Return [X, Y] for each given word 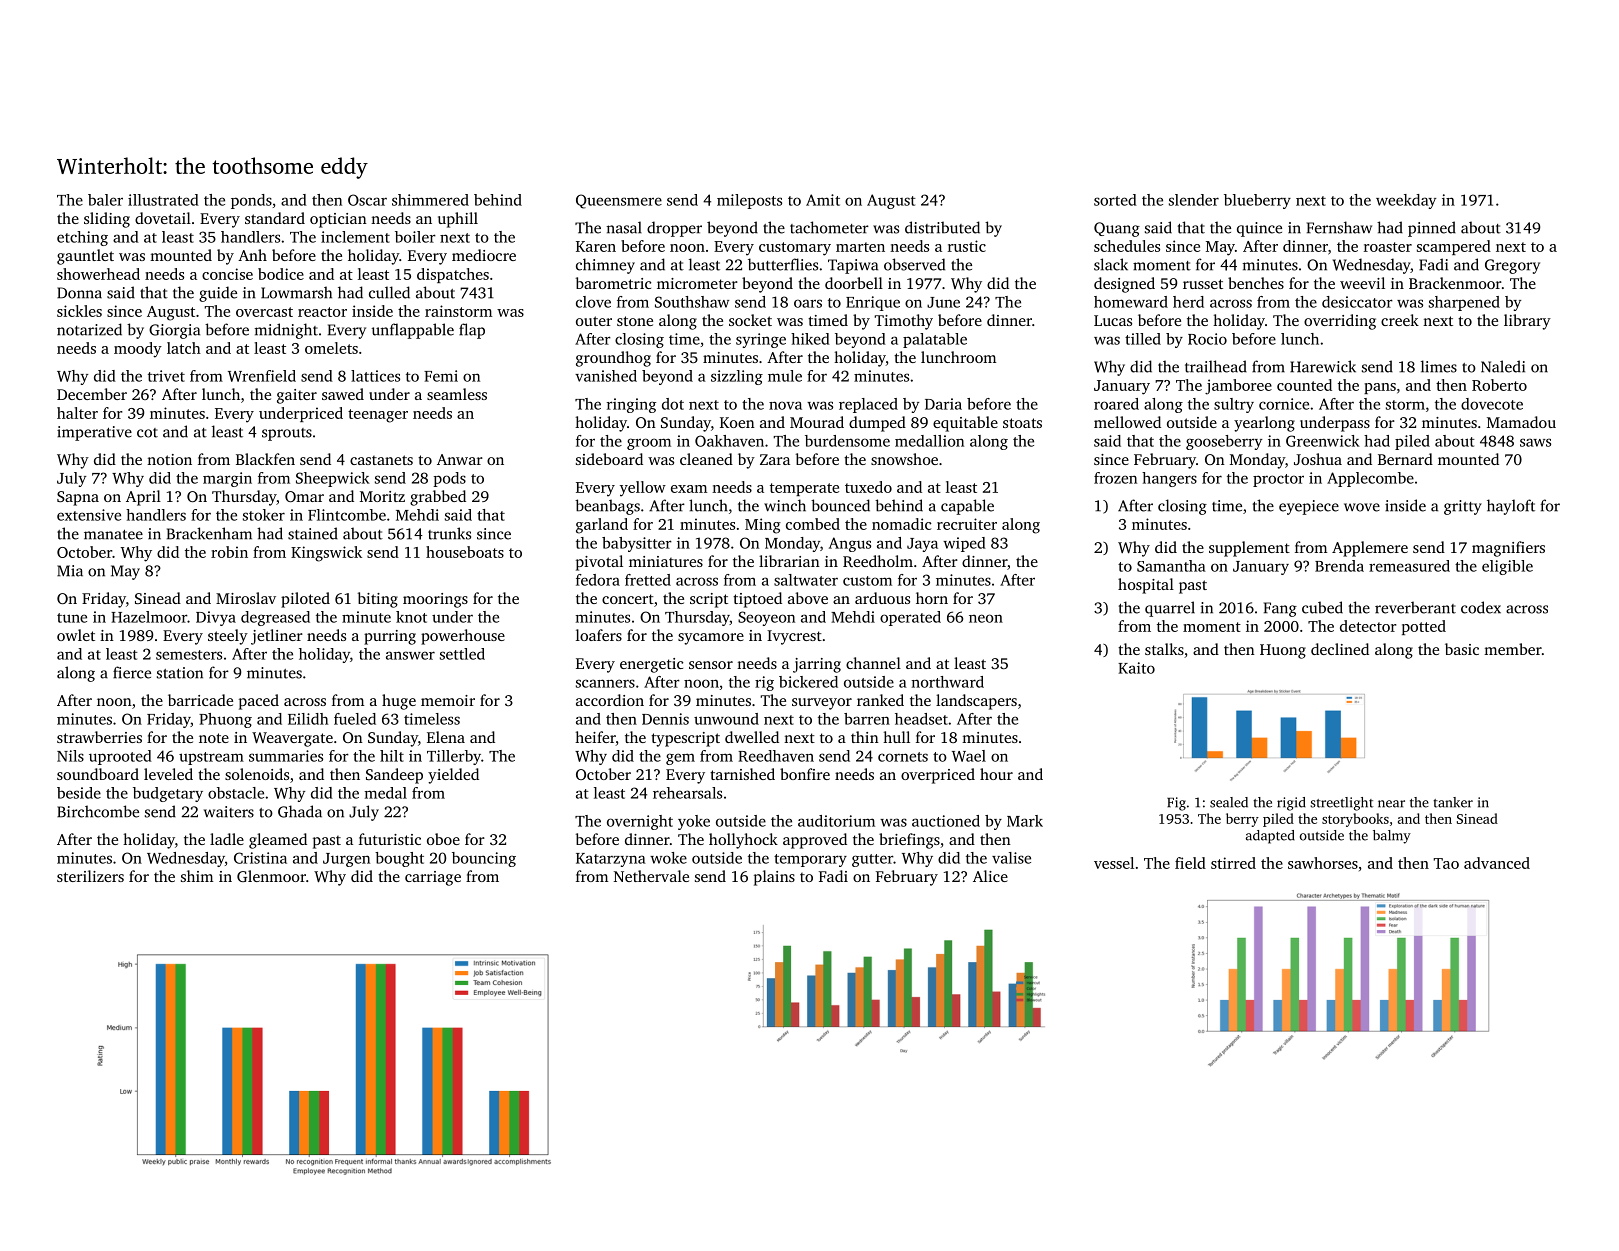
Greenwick [1323, 441]
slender [1194, 200]
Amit [823, 200]
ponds [251, 201]
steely [228, 637]
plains [774, 878]
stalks [1164, 649]
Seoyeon [766, 618]
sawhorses [1323, 863]
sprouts [287, 434]
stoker [264, 515]
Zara [775, 459]
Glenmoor [271, 876]
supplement [1249, 549]
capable [967, 507]
